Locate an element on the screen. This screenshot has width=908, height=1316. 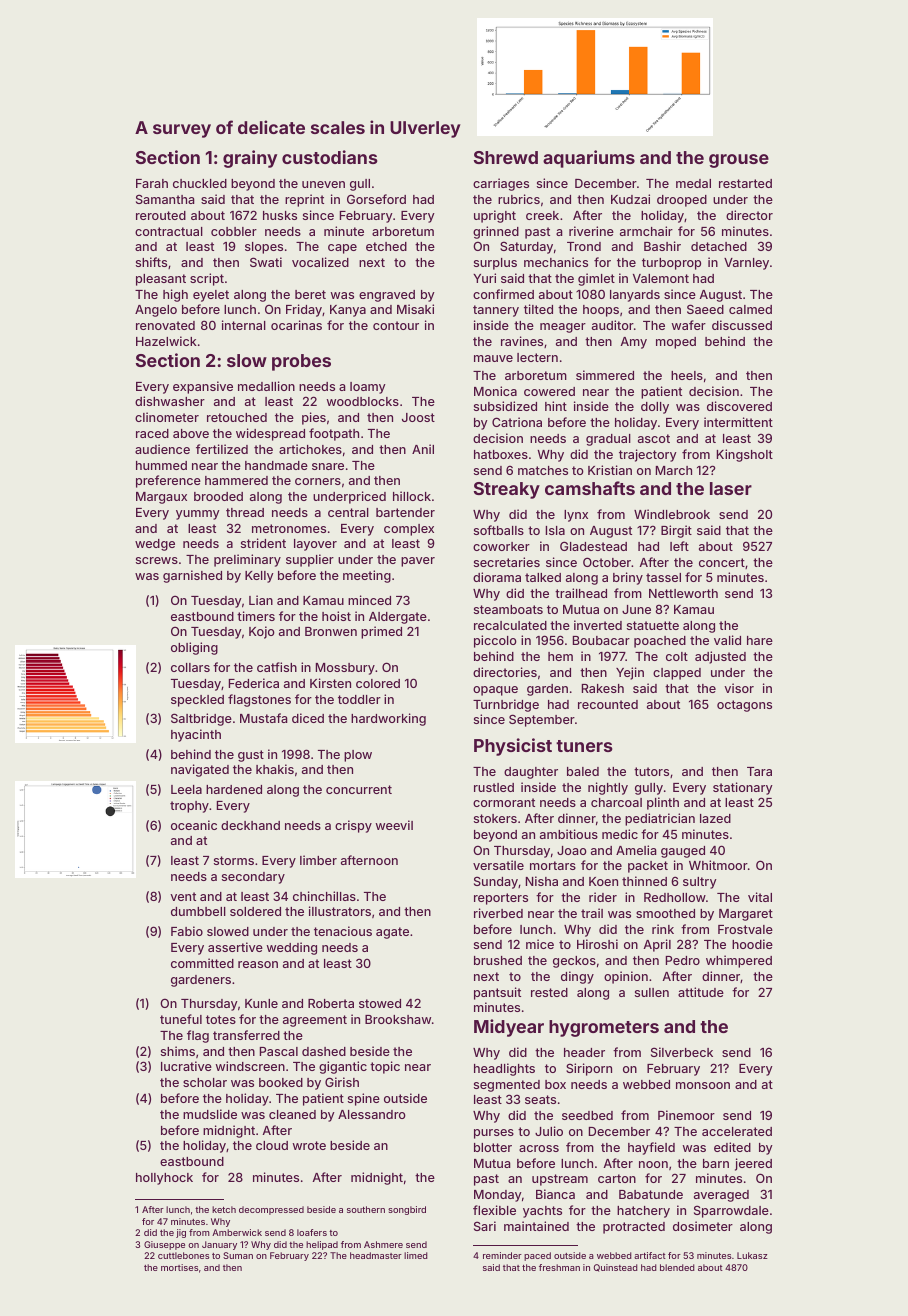
widespread is located at coordinates (270, 434).
